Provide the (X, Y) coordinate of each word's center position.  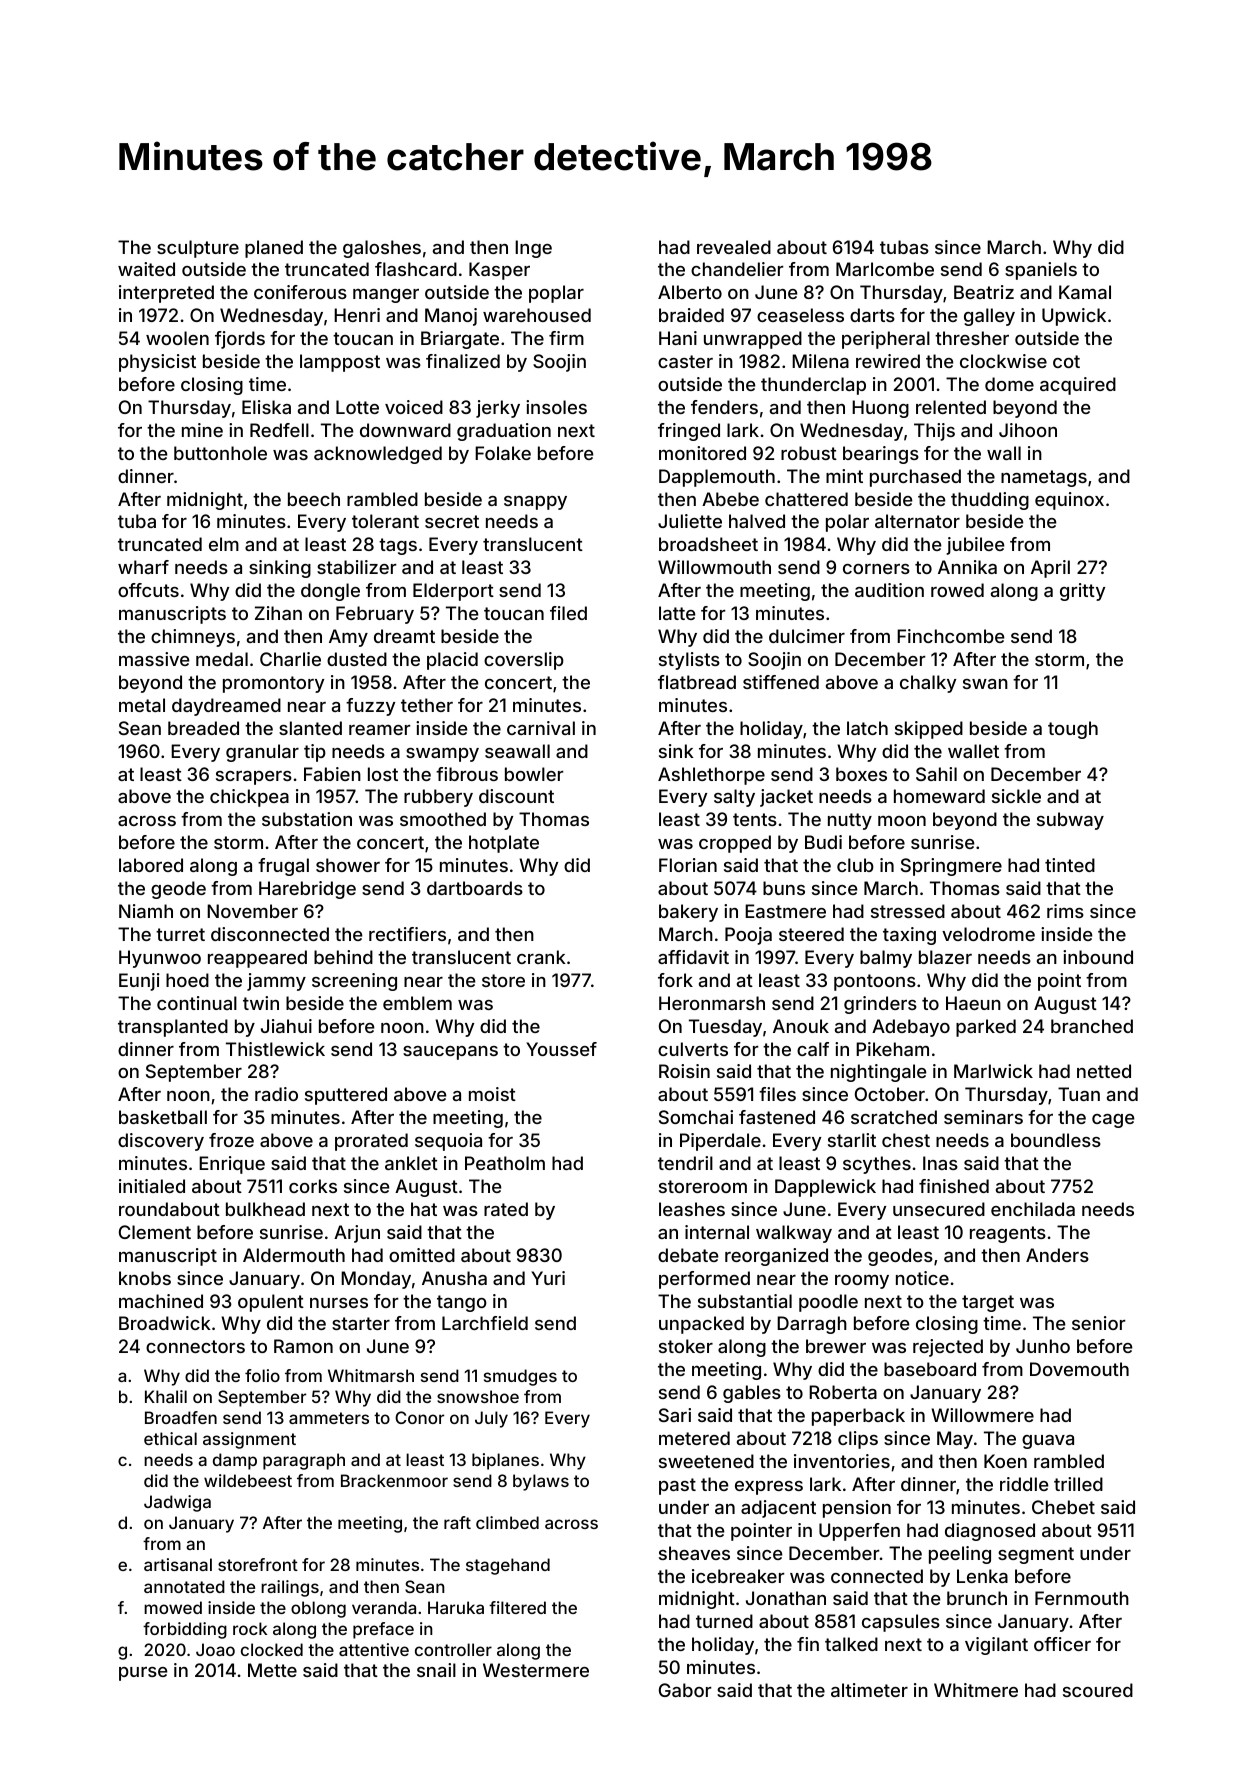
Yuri (548, 1278)
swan (985, 684)
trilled (1078, 1484)
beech (314, 499)
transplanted (173, 1028)
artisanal (178, 1564)
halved (757, 521)
